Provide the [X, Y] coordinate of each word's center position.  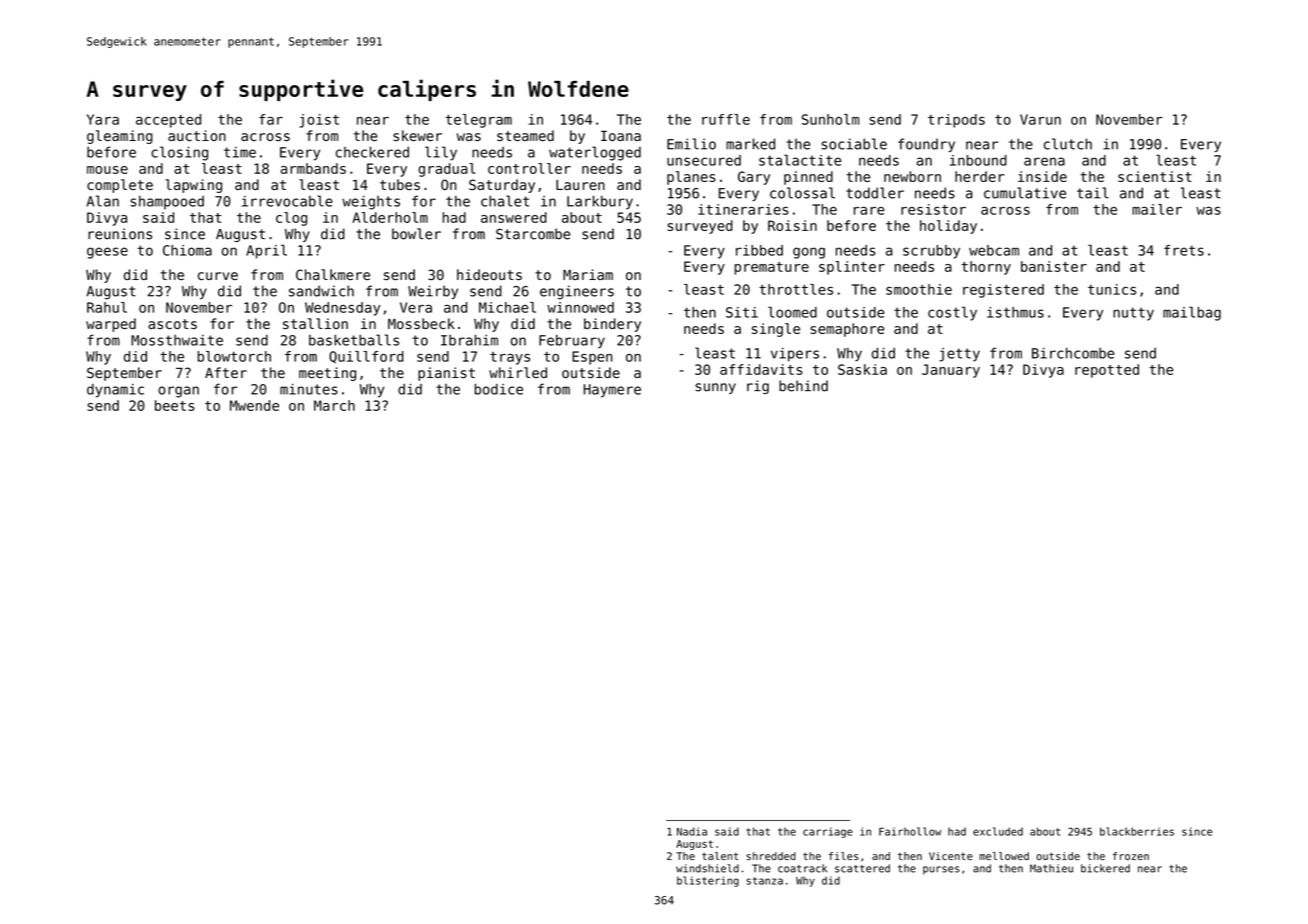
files [844, 856]
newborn [912, 176]
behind [803, 386]
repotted [1107, 371]
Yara [103, 119]
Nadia [692, 831]
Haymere [612, 391]
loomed [792, 312]
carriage [828, 832]
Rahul [107, 307]
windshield [707, 868]
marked [750, 144]
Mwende [254, 405]
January [951, 371]
